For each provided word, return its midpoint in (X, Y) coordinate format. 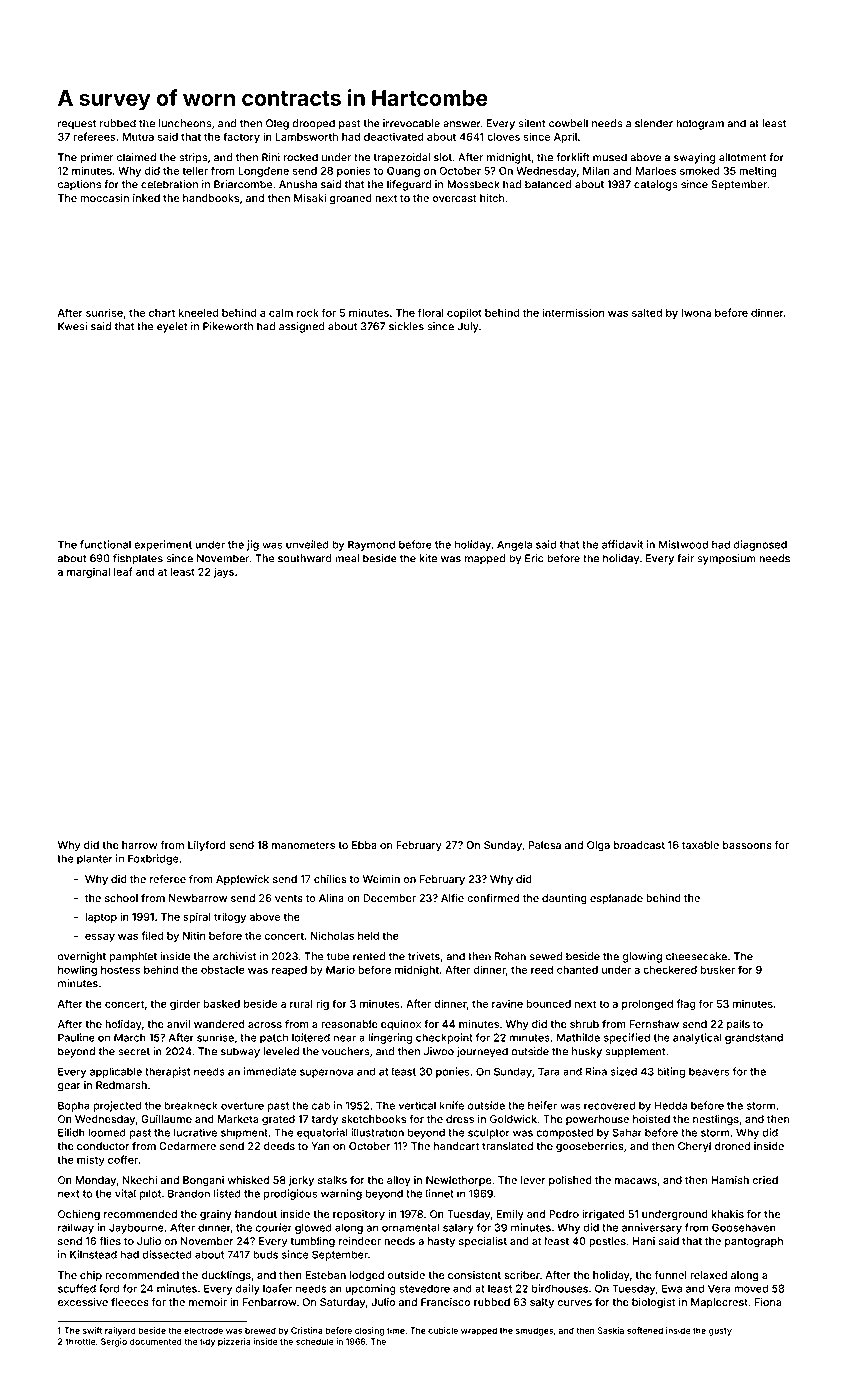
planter (95, 859)
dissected (167, 1254)
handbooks (211, 198)
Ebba (364, 845)
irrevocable (411, 123)
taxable (700, 845)
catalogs (656, 185)
